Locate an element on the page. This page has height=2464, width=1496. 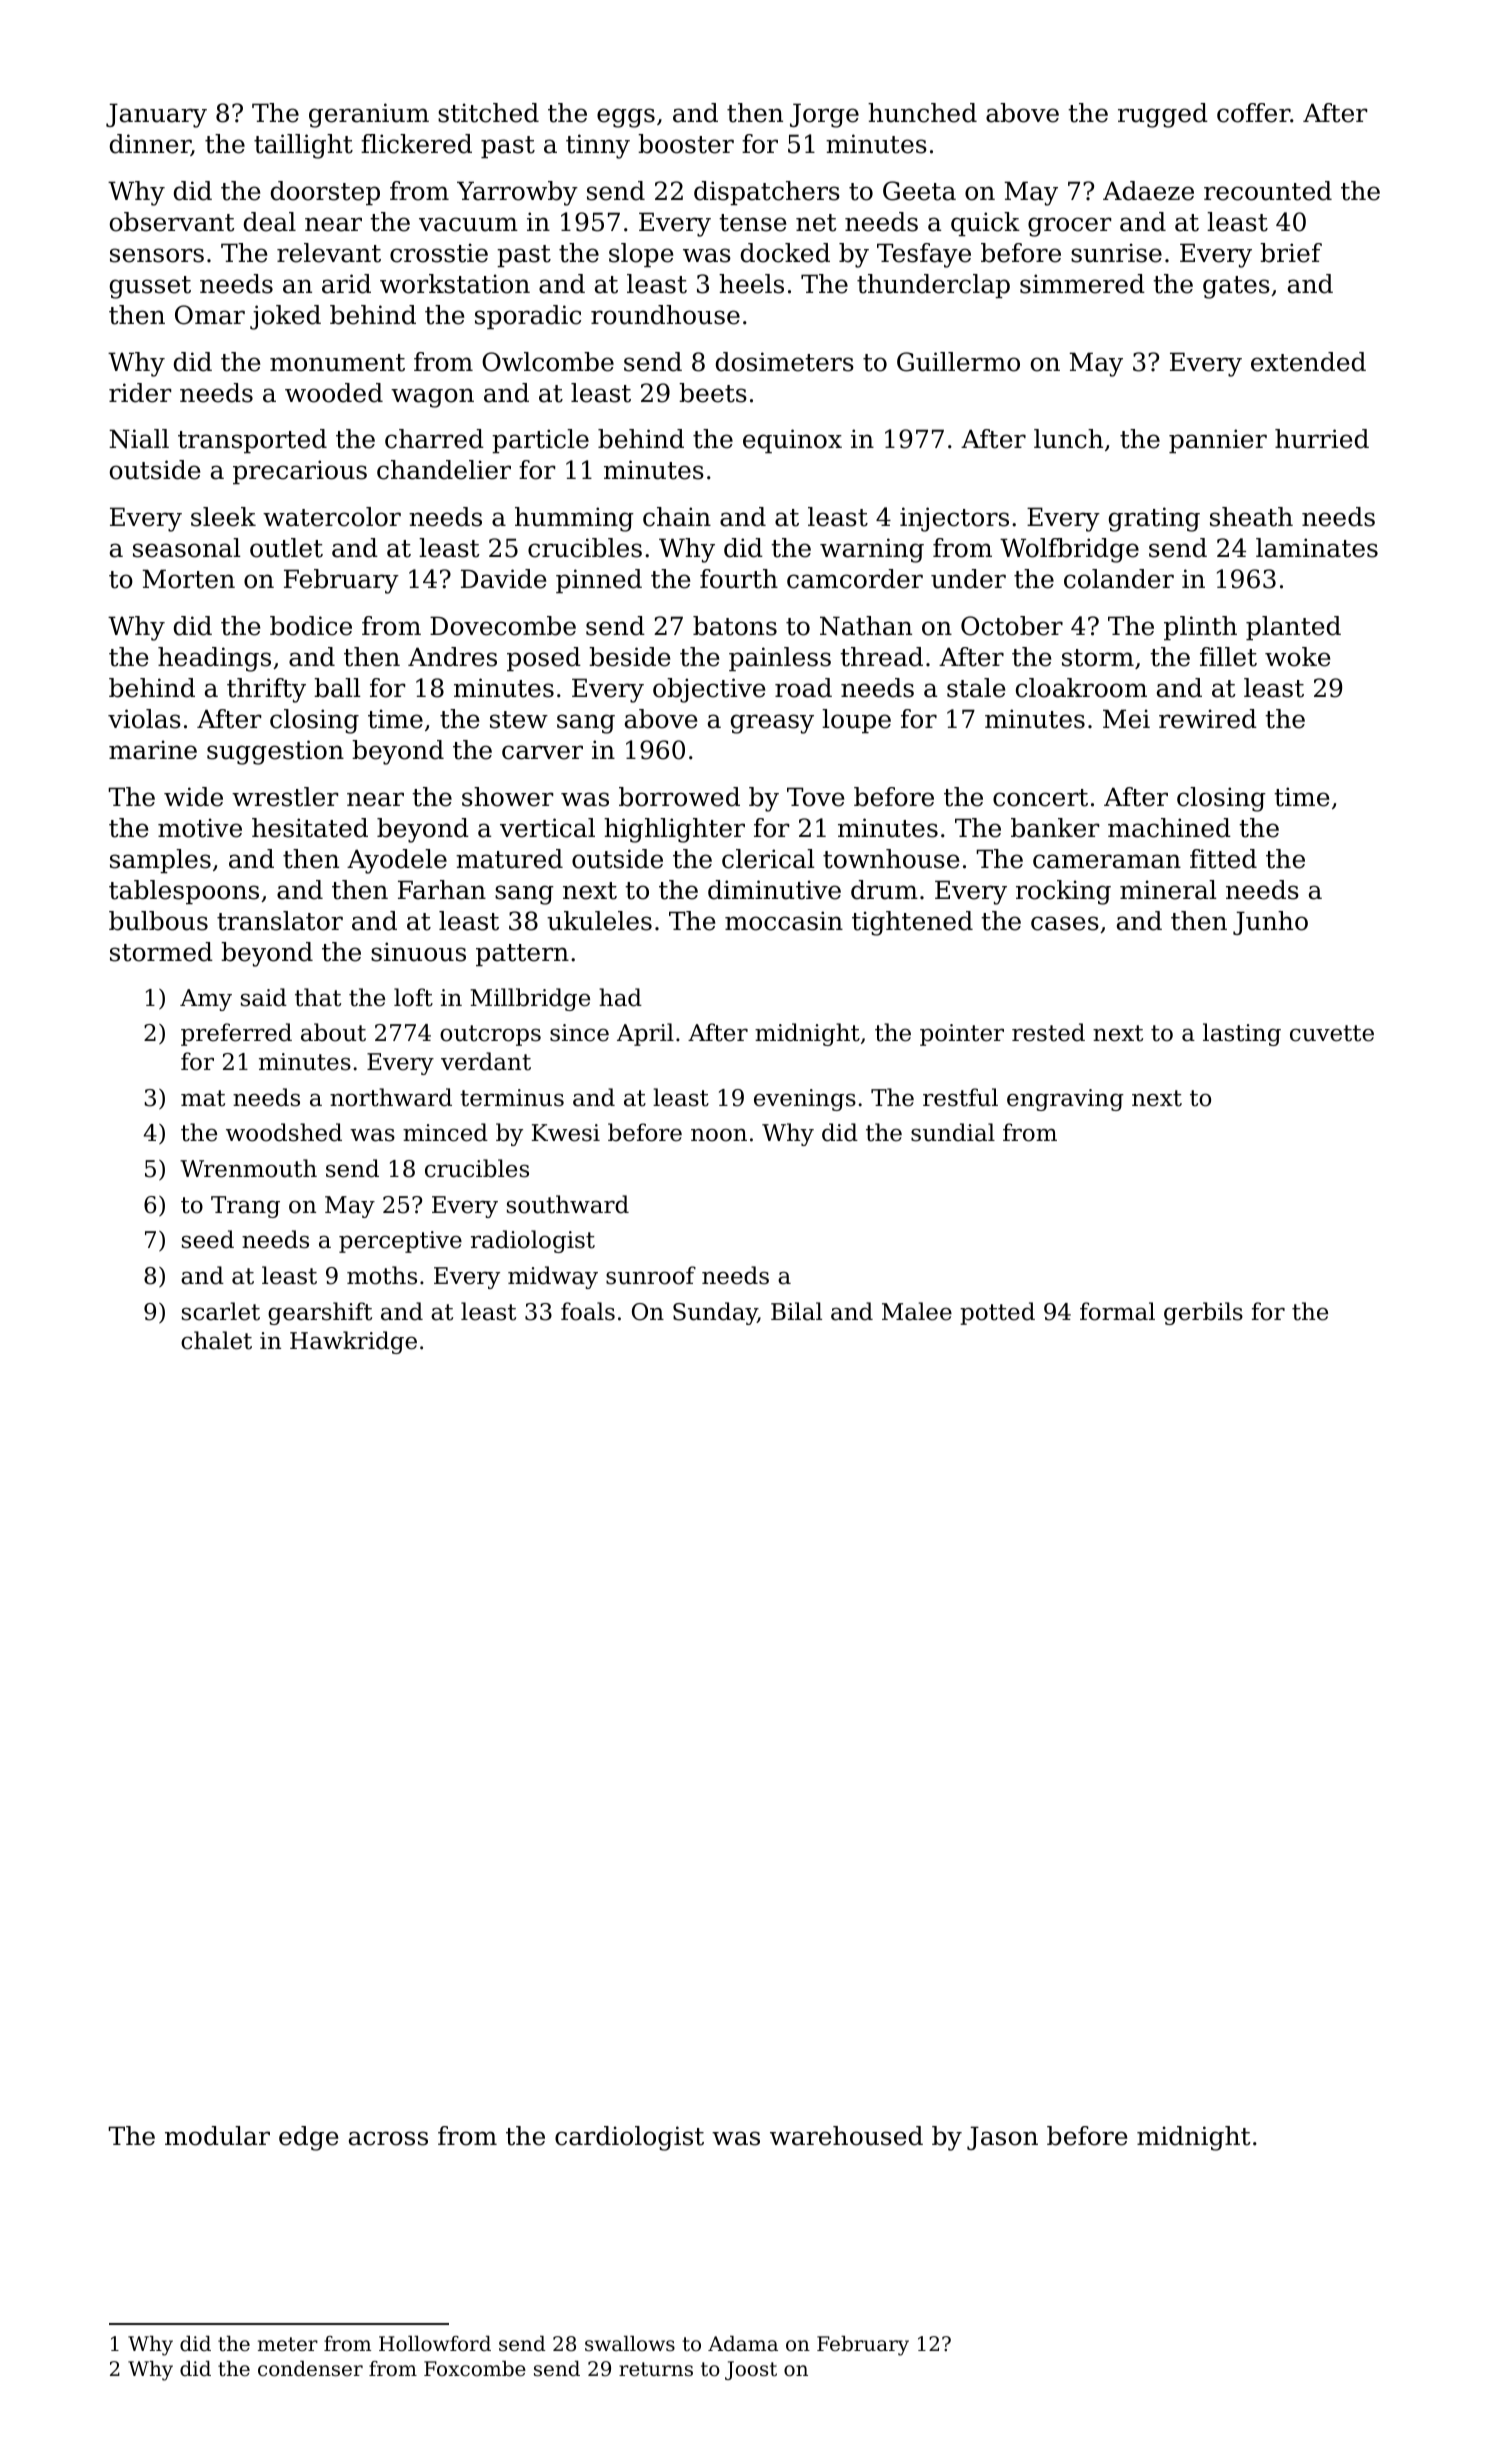
woke is located at coordinates (1297, 657).
